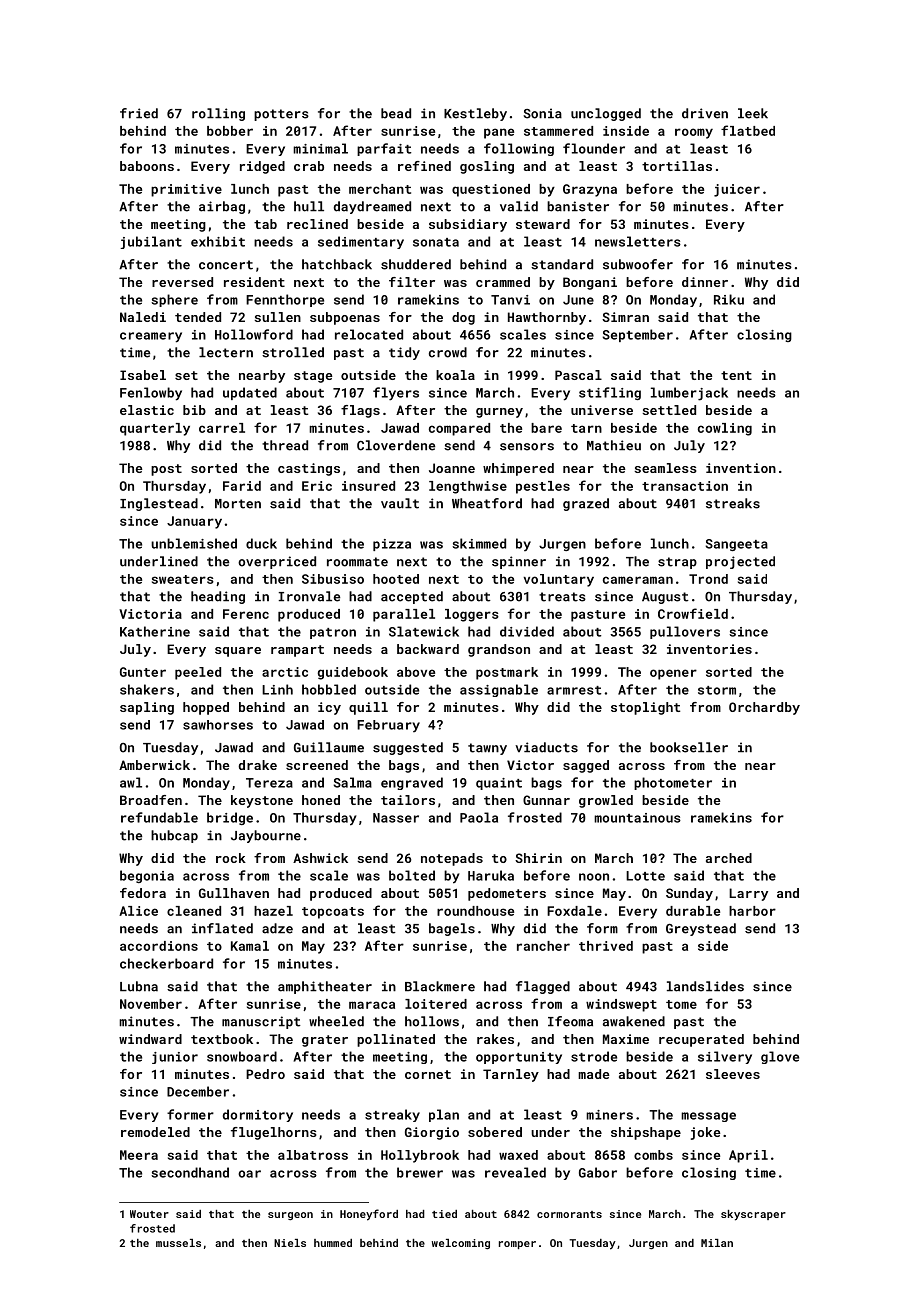  I want to click on romper, so click(517, 1245).
